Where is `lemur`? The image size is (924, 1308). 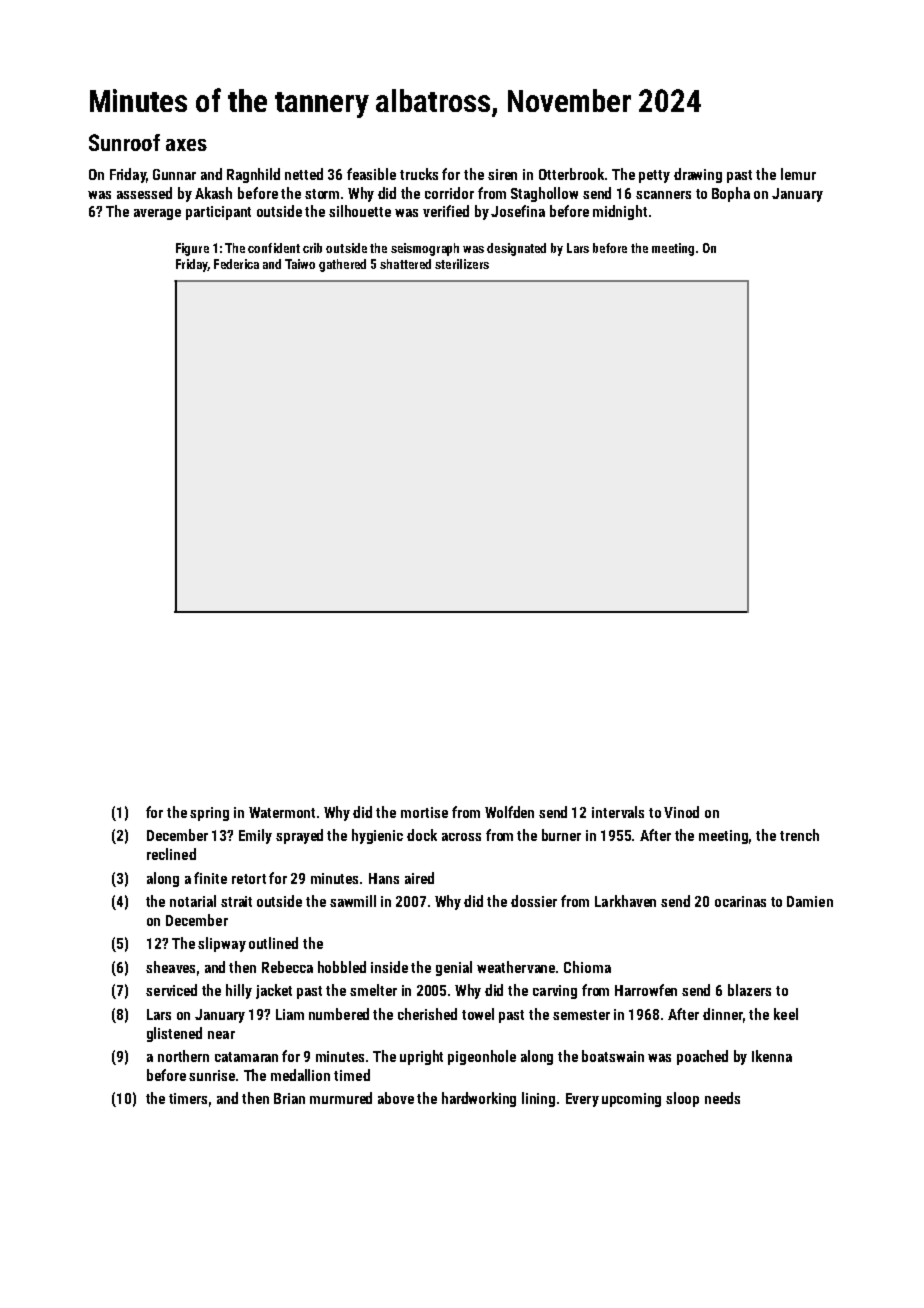
lemur is located at coordinates (798, 174).
